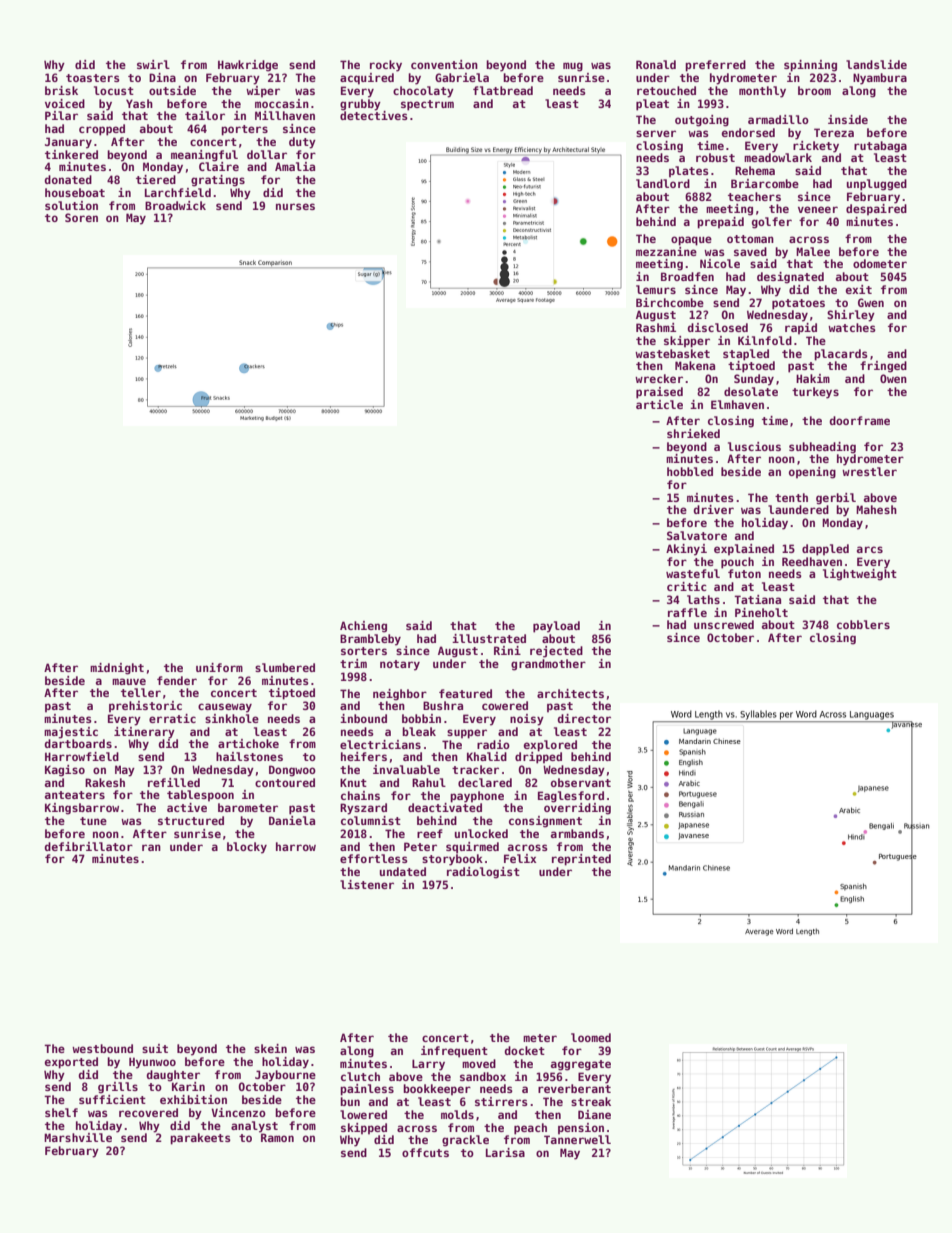 This screenshot has height=1233, width=952. Describe the element at coordinates (527, 720) in the screenshot. I see `noisy` at that location.
